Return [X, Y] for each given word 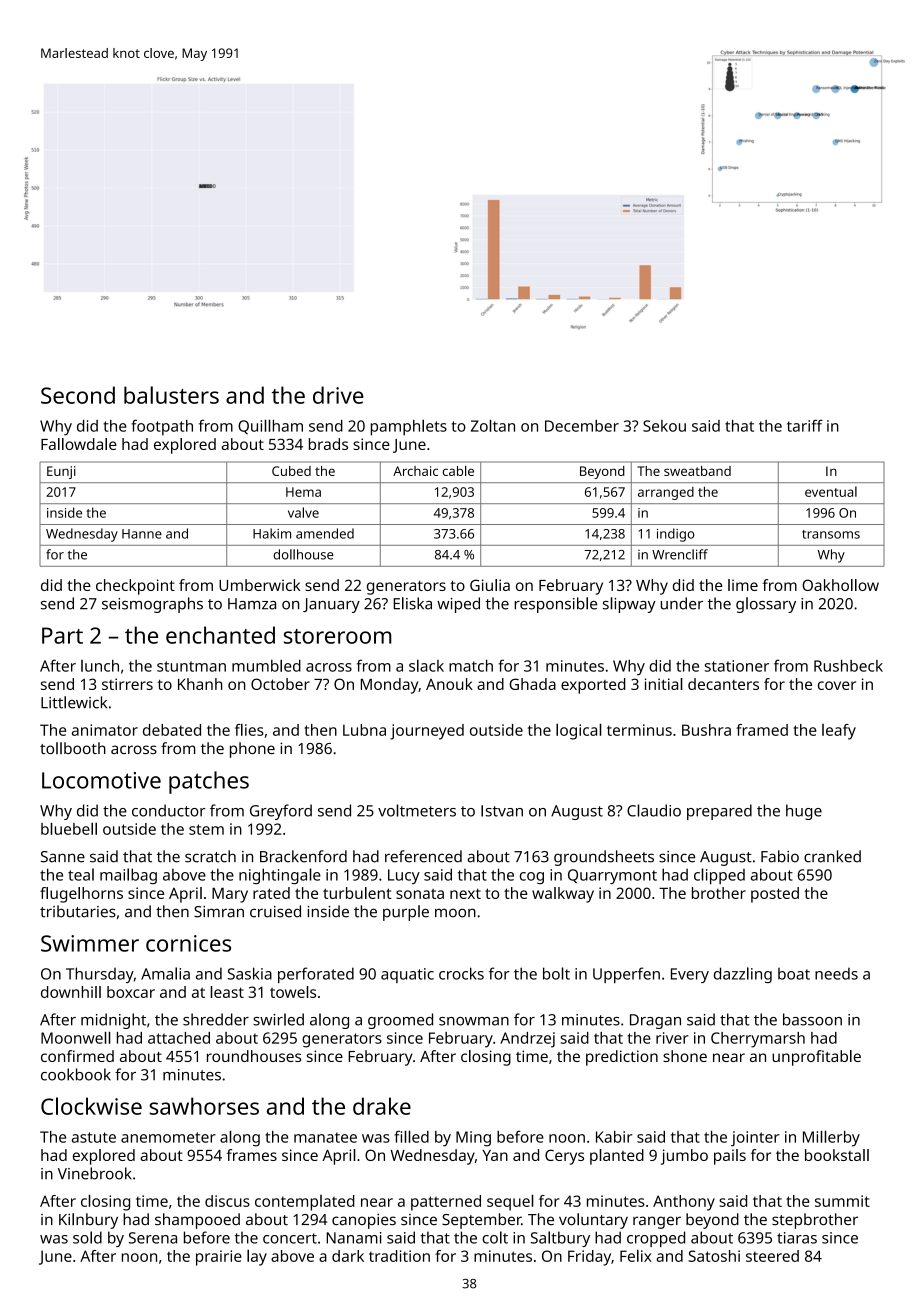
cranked [832, 856]
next [465, 893]
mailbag [128, 876]
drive [338, 395]
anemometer [168, 1137]
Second [78, 395]
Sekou [664, 426]
